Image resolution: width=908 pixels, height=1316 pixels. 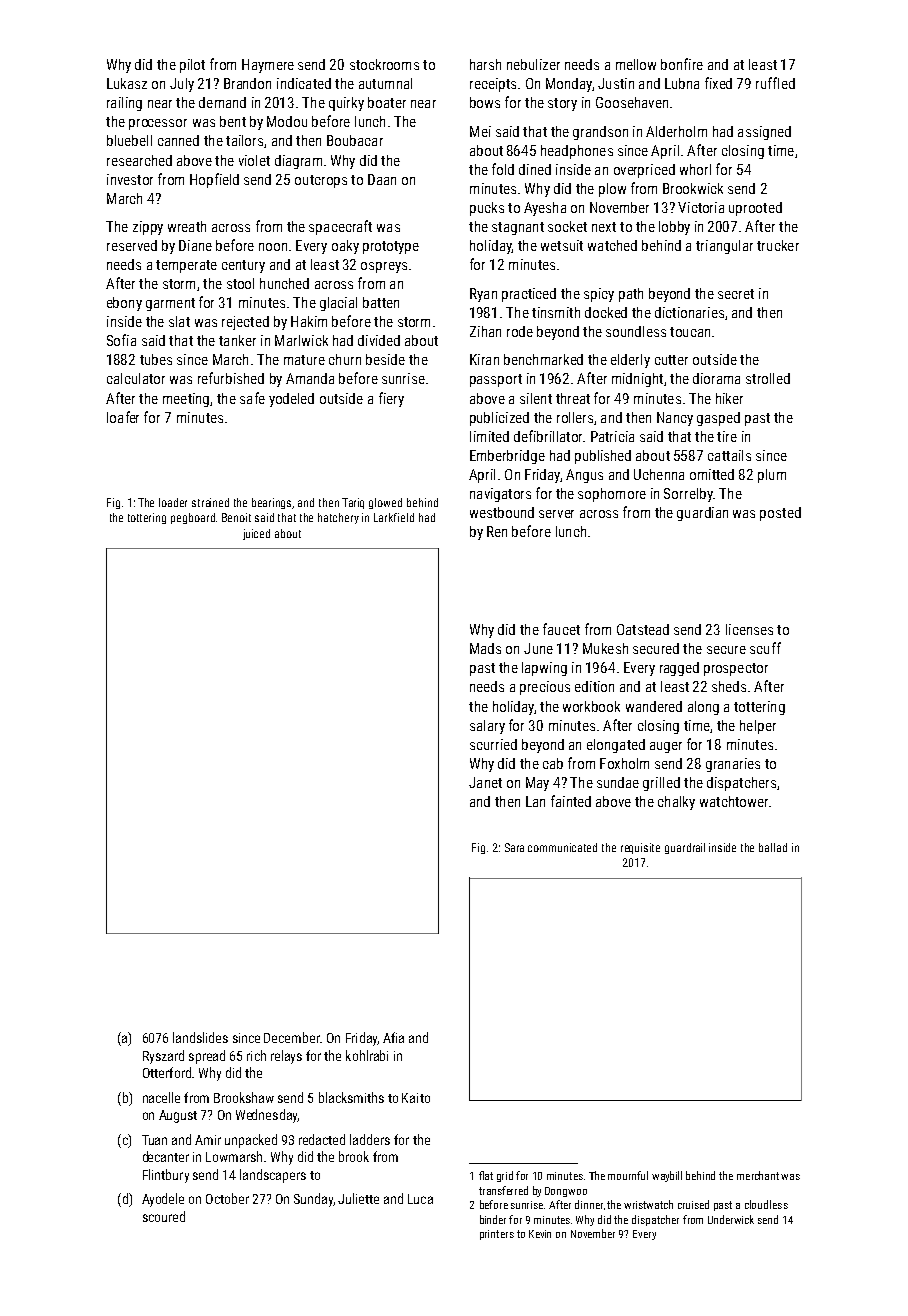 What do you see at coordinates (682, 64) in the image?
I see `bonfire` at bounding box center [682, 64].
